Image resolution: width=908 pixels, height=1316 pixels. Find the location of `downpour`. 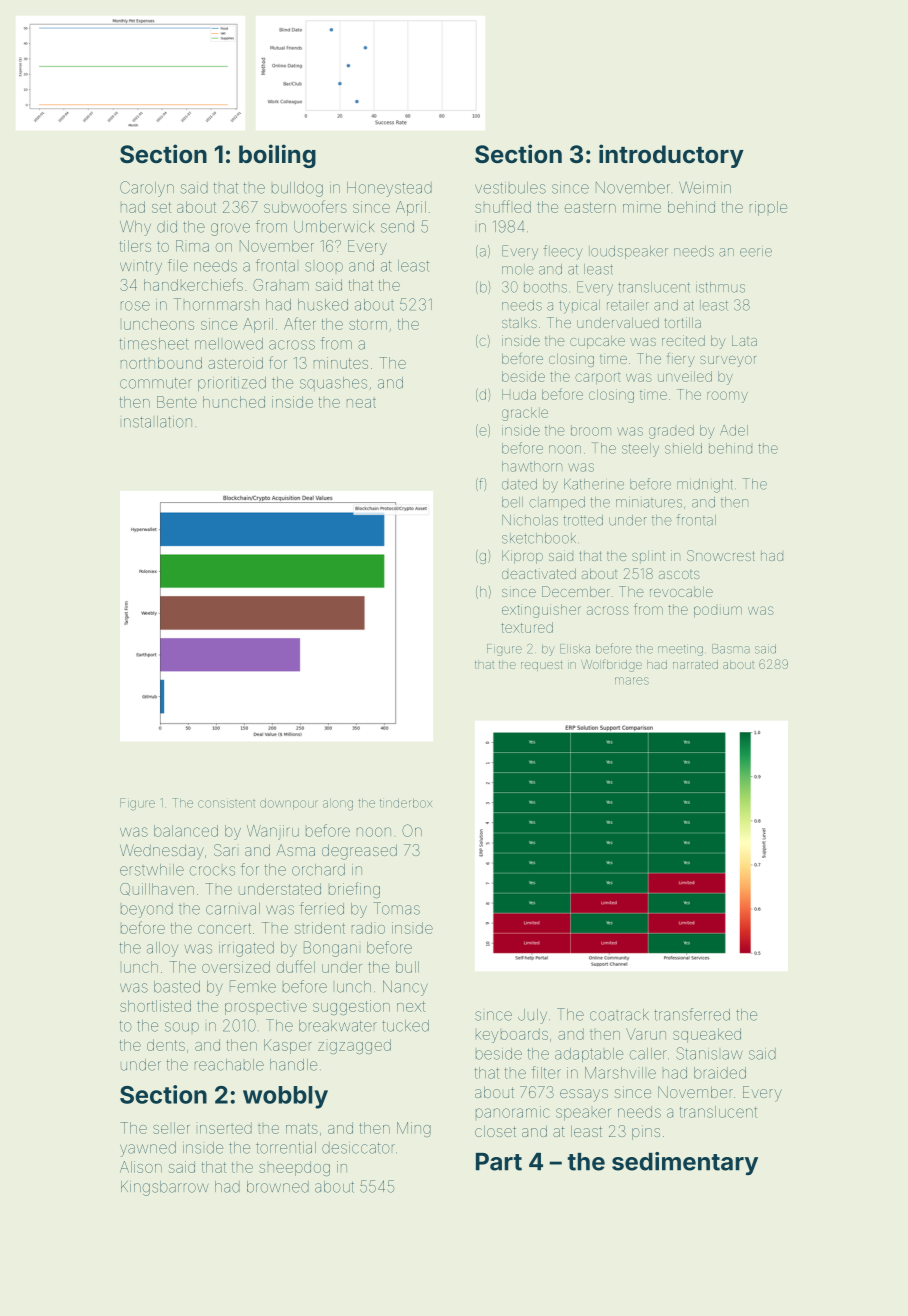

downpour is located at coordinates (289, 804).
